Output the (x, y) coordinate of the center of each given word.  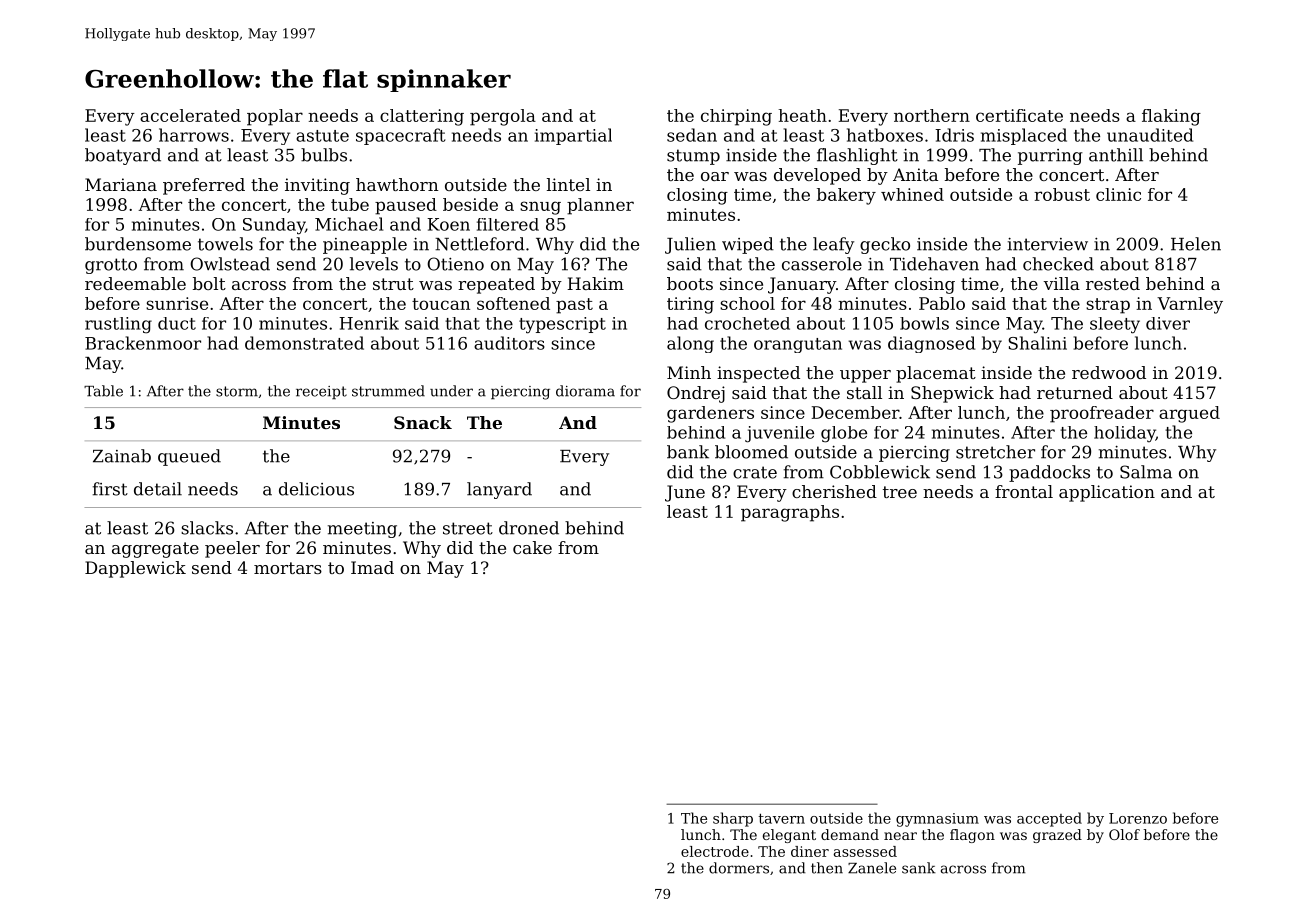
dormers (739, 868)
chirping (736, 117)
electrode (715, 851)
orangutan (798, 345)
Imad (372, 567)
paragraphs (790, 513)
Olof (1124, 834)
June (685, 493)
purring (1050, 157)
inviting (317, 186)
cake (532, 547)
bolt (209, 283)
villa (1061, 283)
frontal (1024, 491)
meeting (362, 530)
